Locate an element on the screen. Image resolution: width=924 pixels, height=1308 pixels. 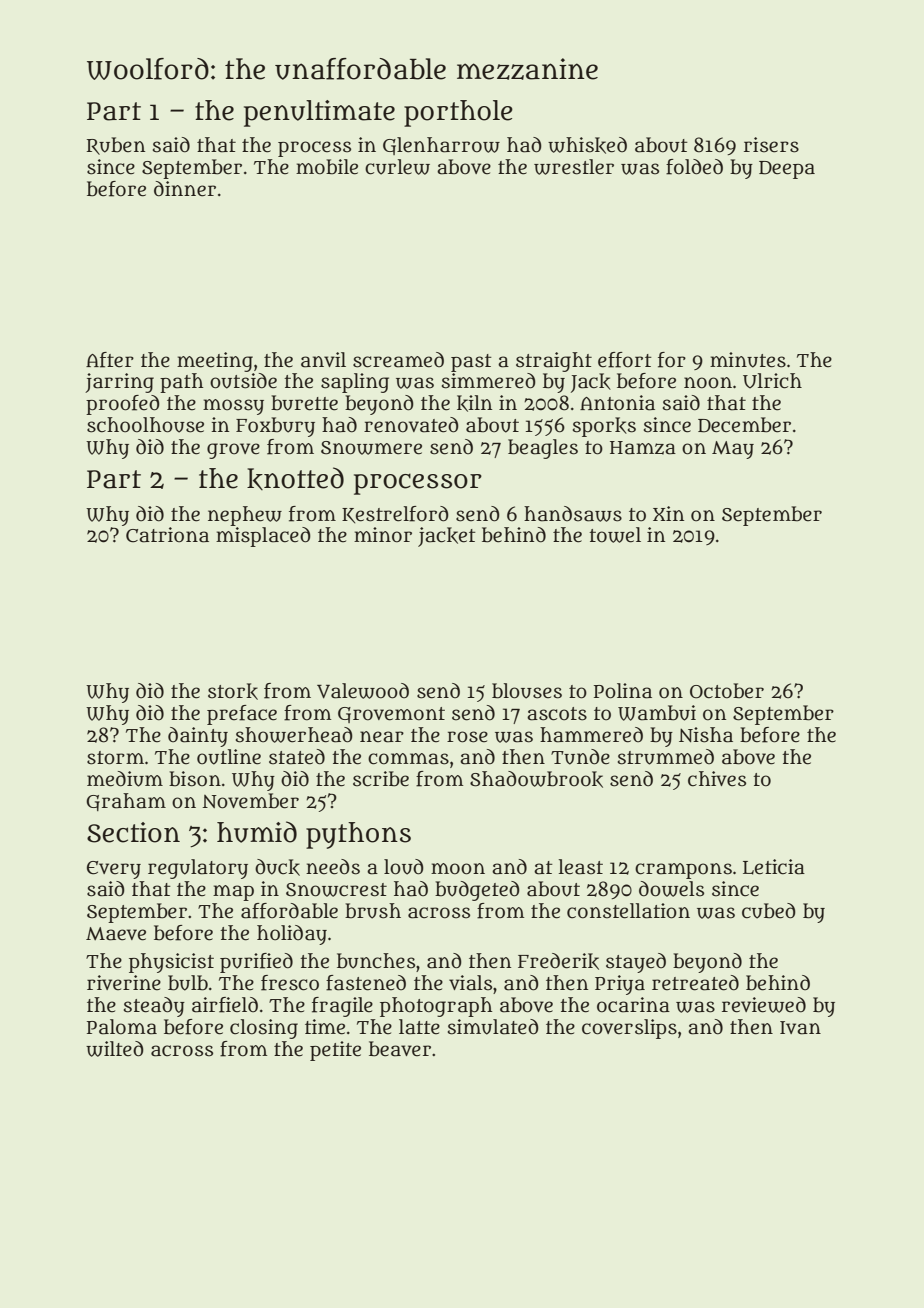
Deepa is located at coordinates (787, 170).
